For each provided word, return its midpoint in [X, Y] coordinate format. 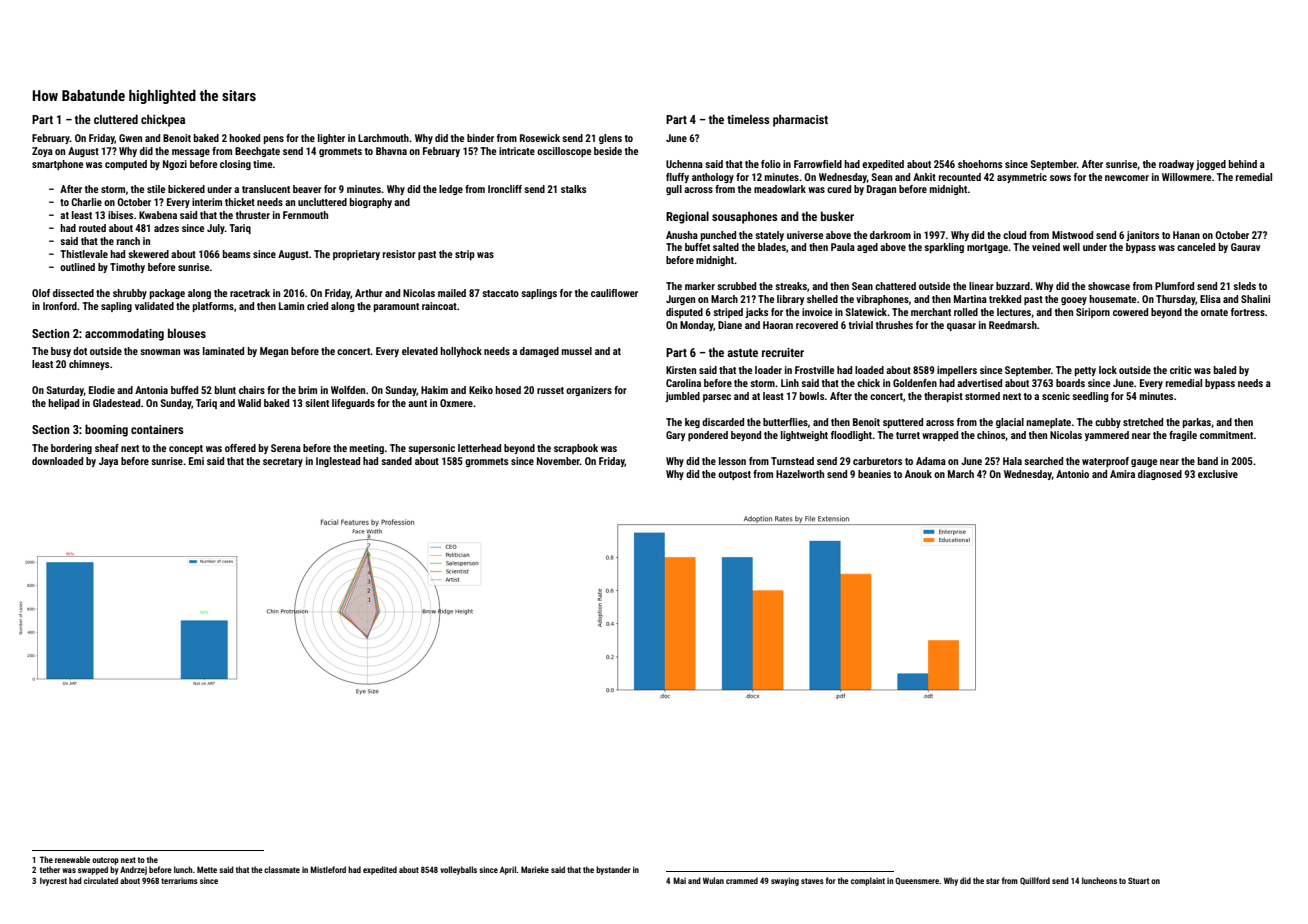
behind [1243, 164]
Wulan [713, 880]
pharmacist [800, 120]
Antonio [1072, 474]
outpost [734, 475]
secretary [283, 462]
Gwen [130, 138]
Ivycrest [53, 882]
